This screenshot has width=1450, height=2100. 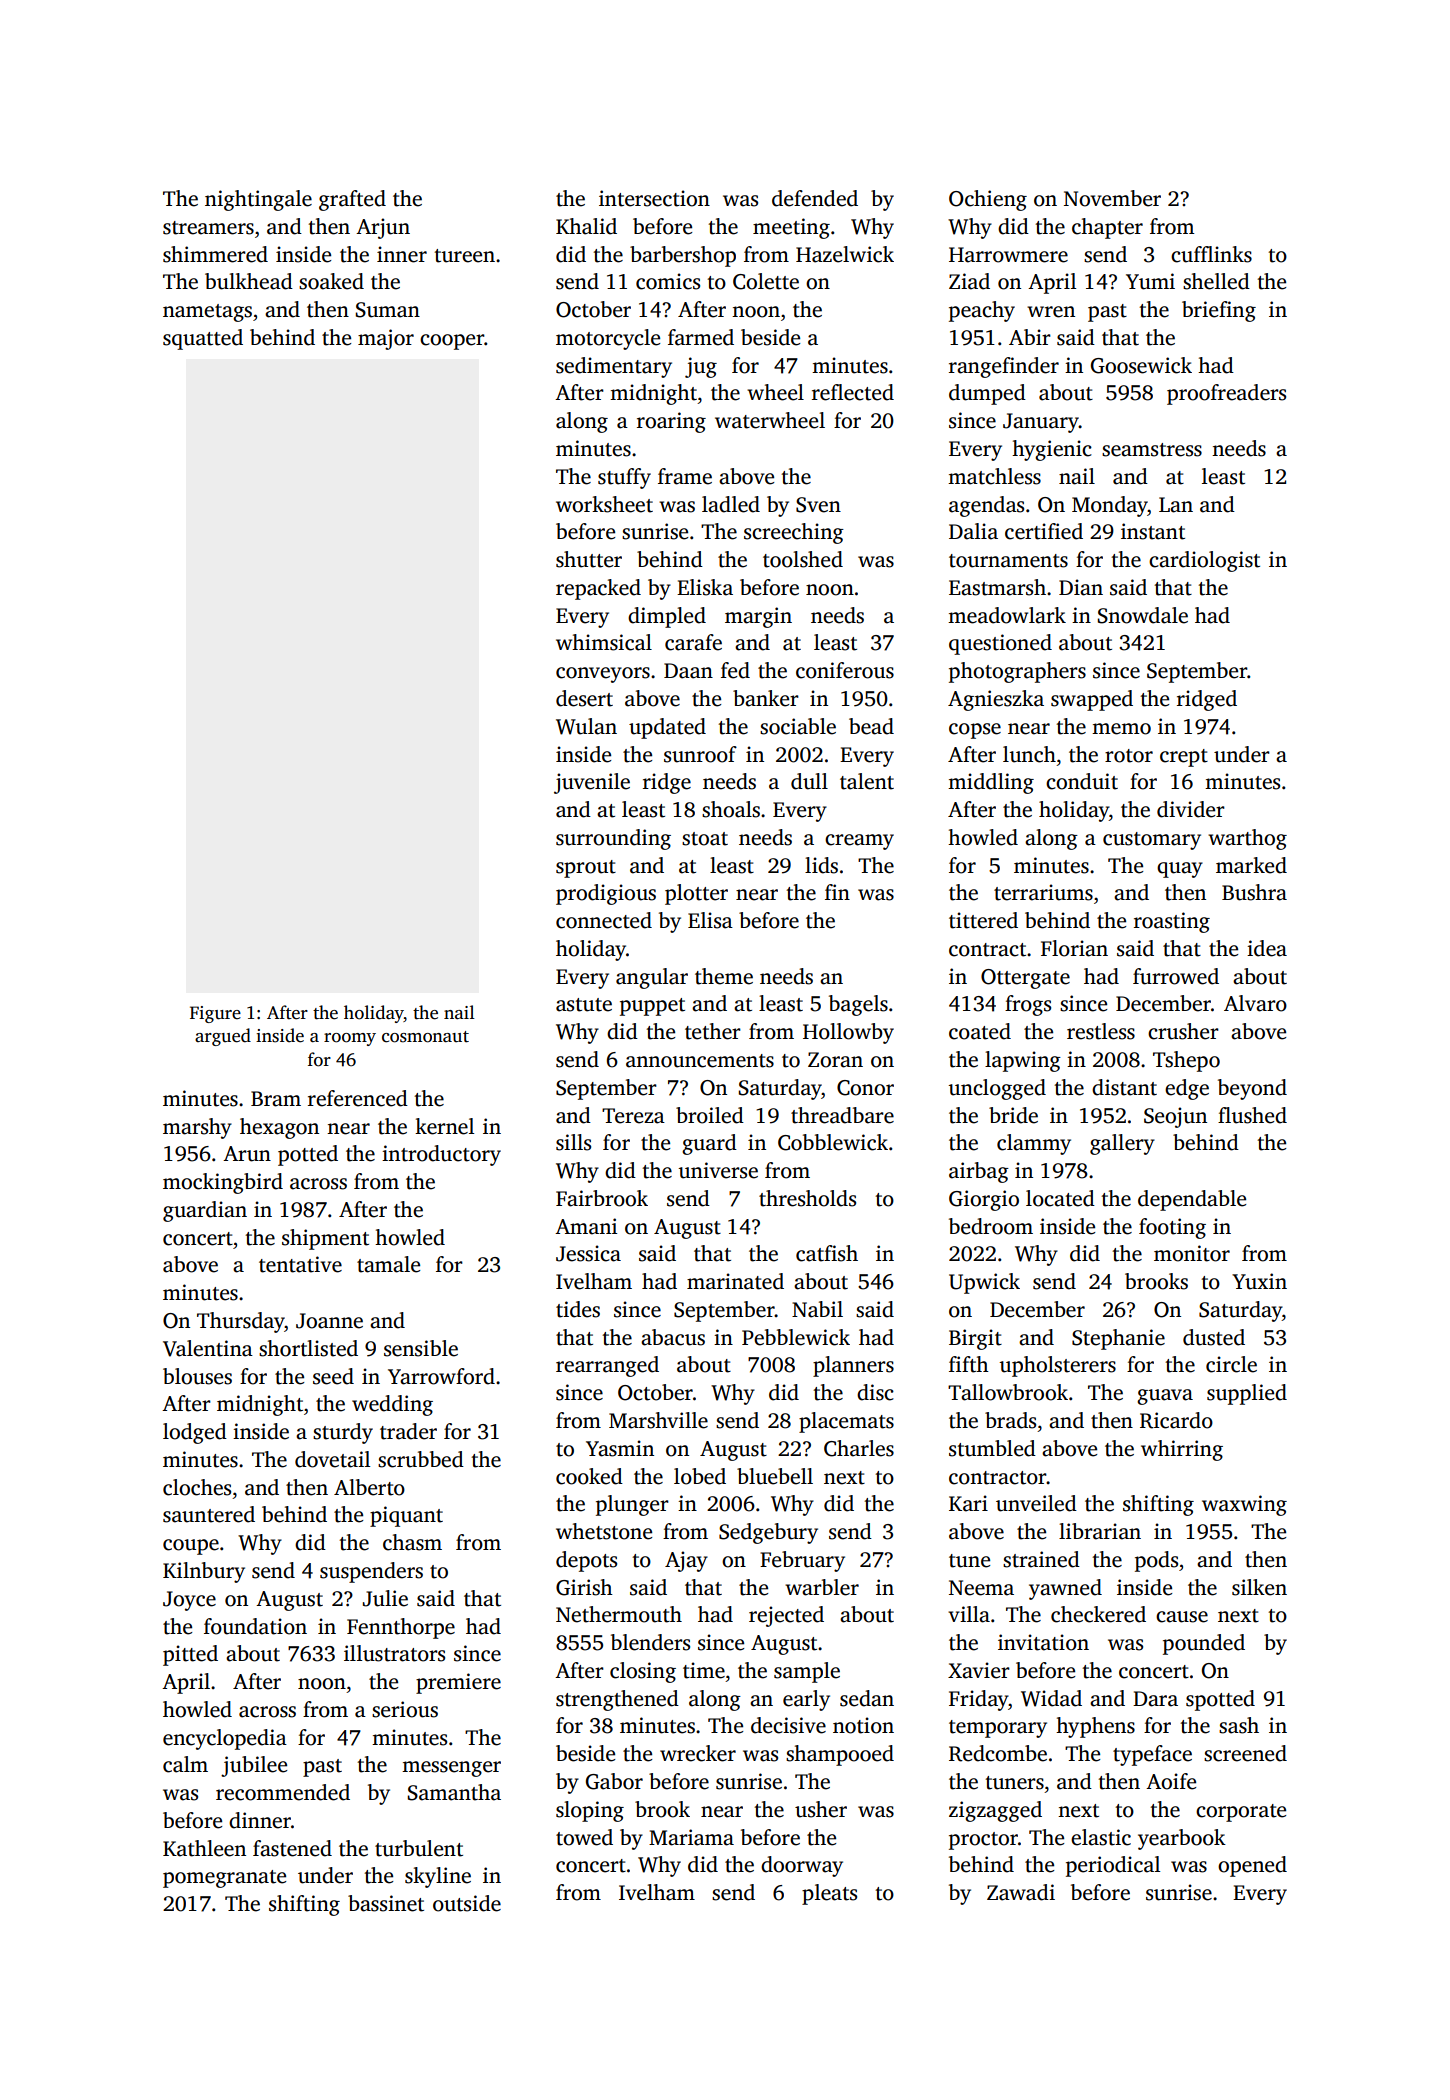 What do you see at coordinates (1214, 1337) in the screenshot?
I see `dusted` at bounding box center [1214, 1337].
